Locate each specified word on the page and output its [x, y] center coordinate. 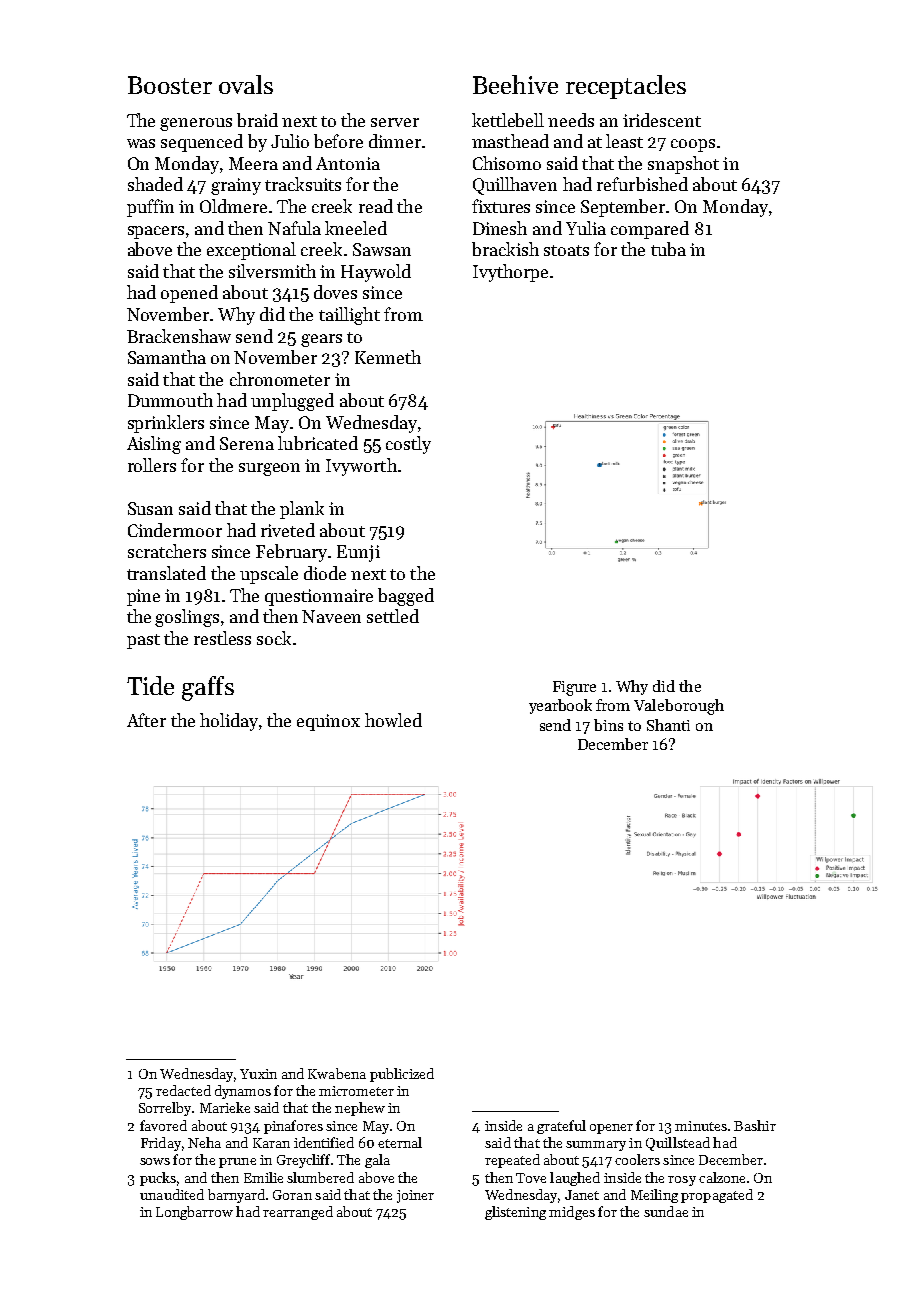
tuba [668, 249]
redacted [183, 1090]
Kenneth [388, 357]
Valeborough [679, 707]
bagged [406, 597]
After [146, 720]
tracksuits [303, 184]
